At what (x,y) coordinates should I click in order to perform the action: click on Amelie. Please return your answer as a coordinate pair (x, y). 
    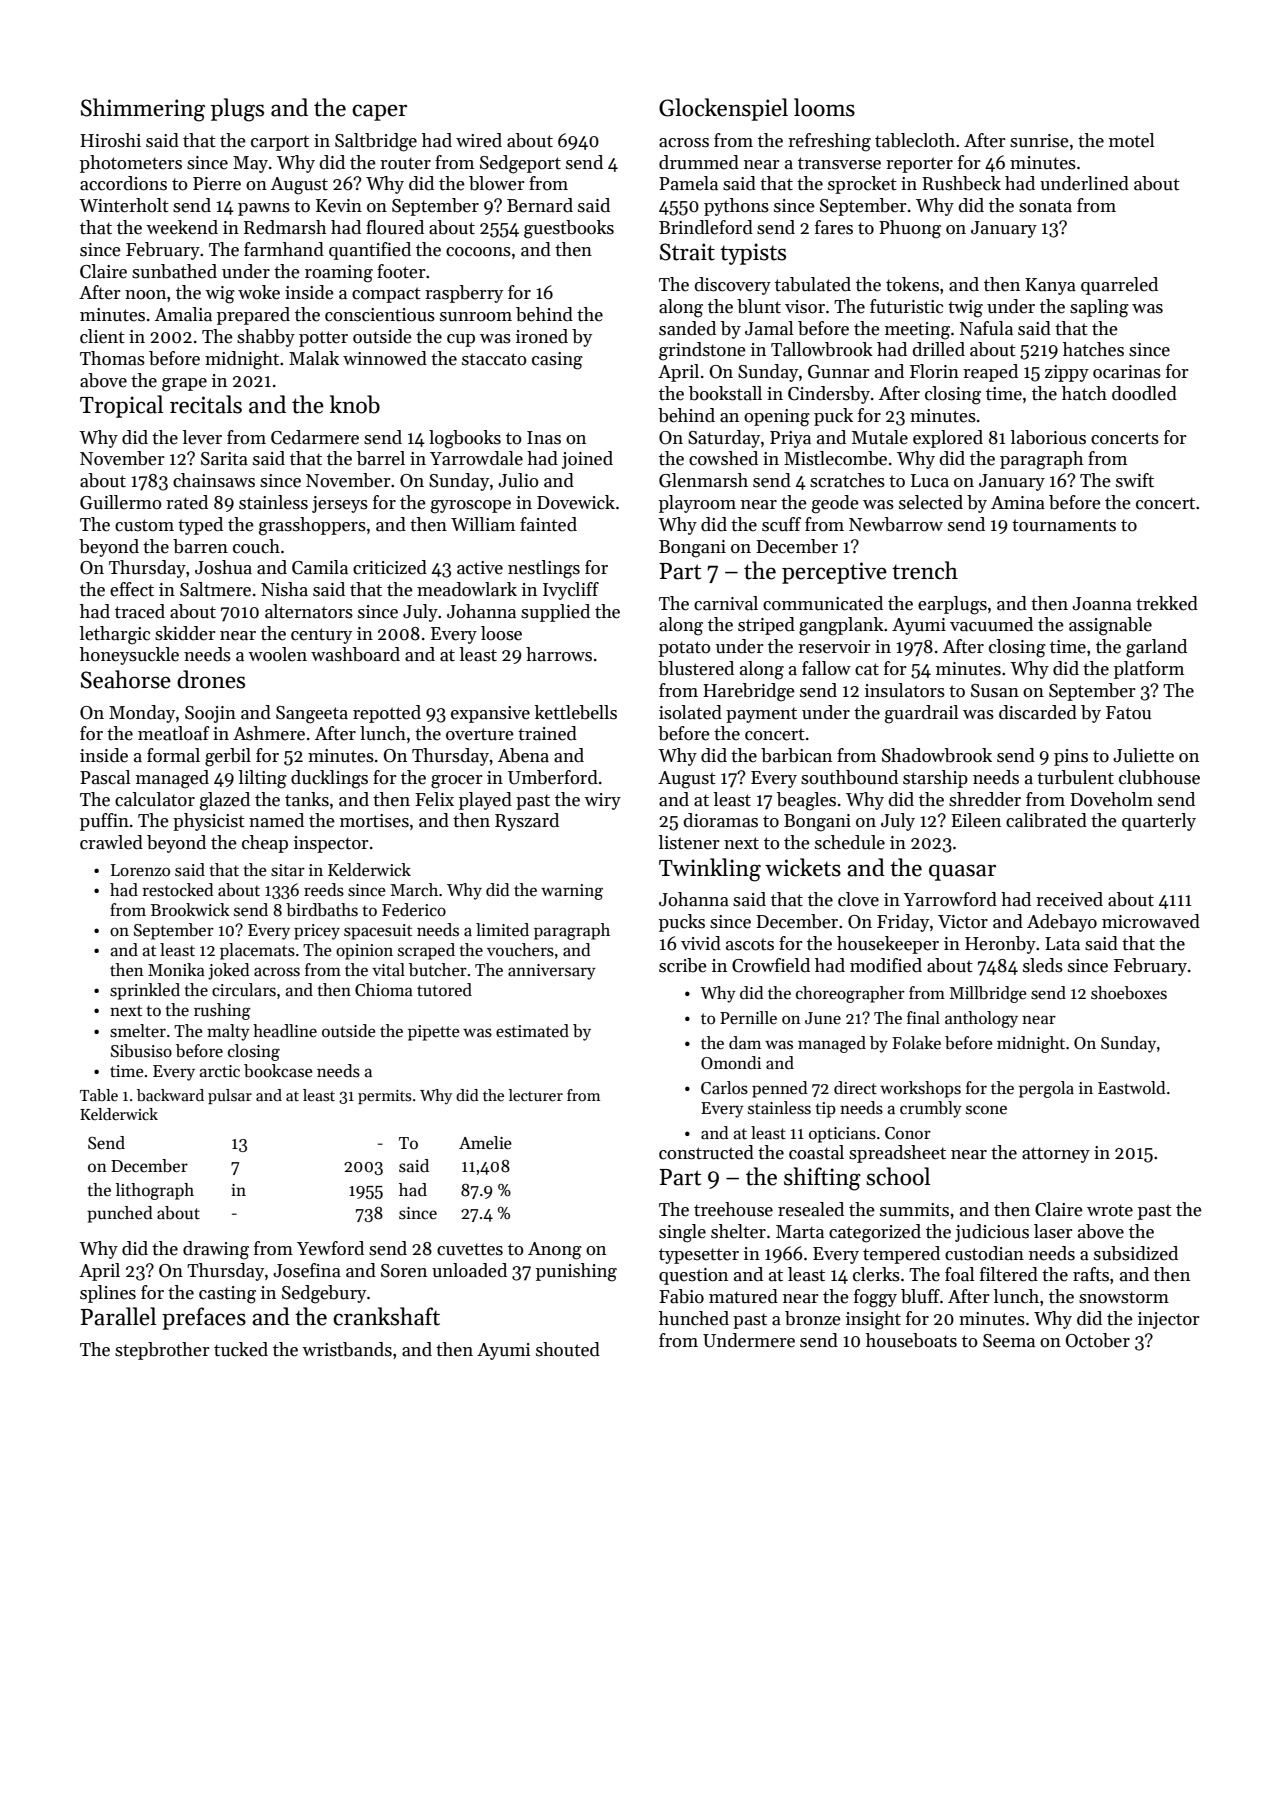
    Looking at the image, I should click on (485, 1142).
